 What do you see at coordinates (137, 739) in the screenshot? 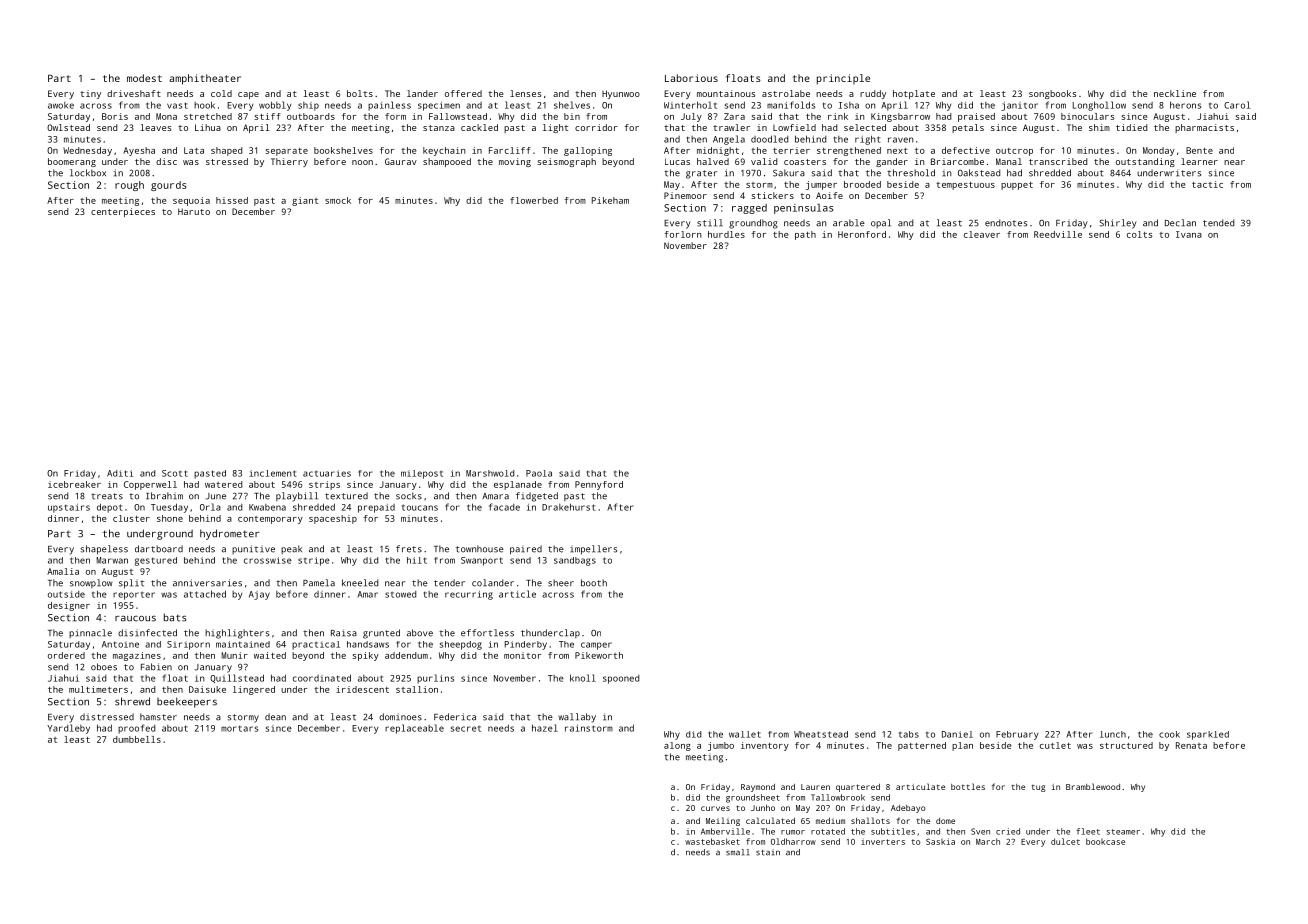
I see `dumbbells` at bounding box center [137, 739].
